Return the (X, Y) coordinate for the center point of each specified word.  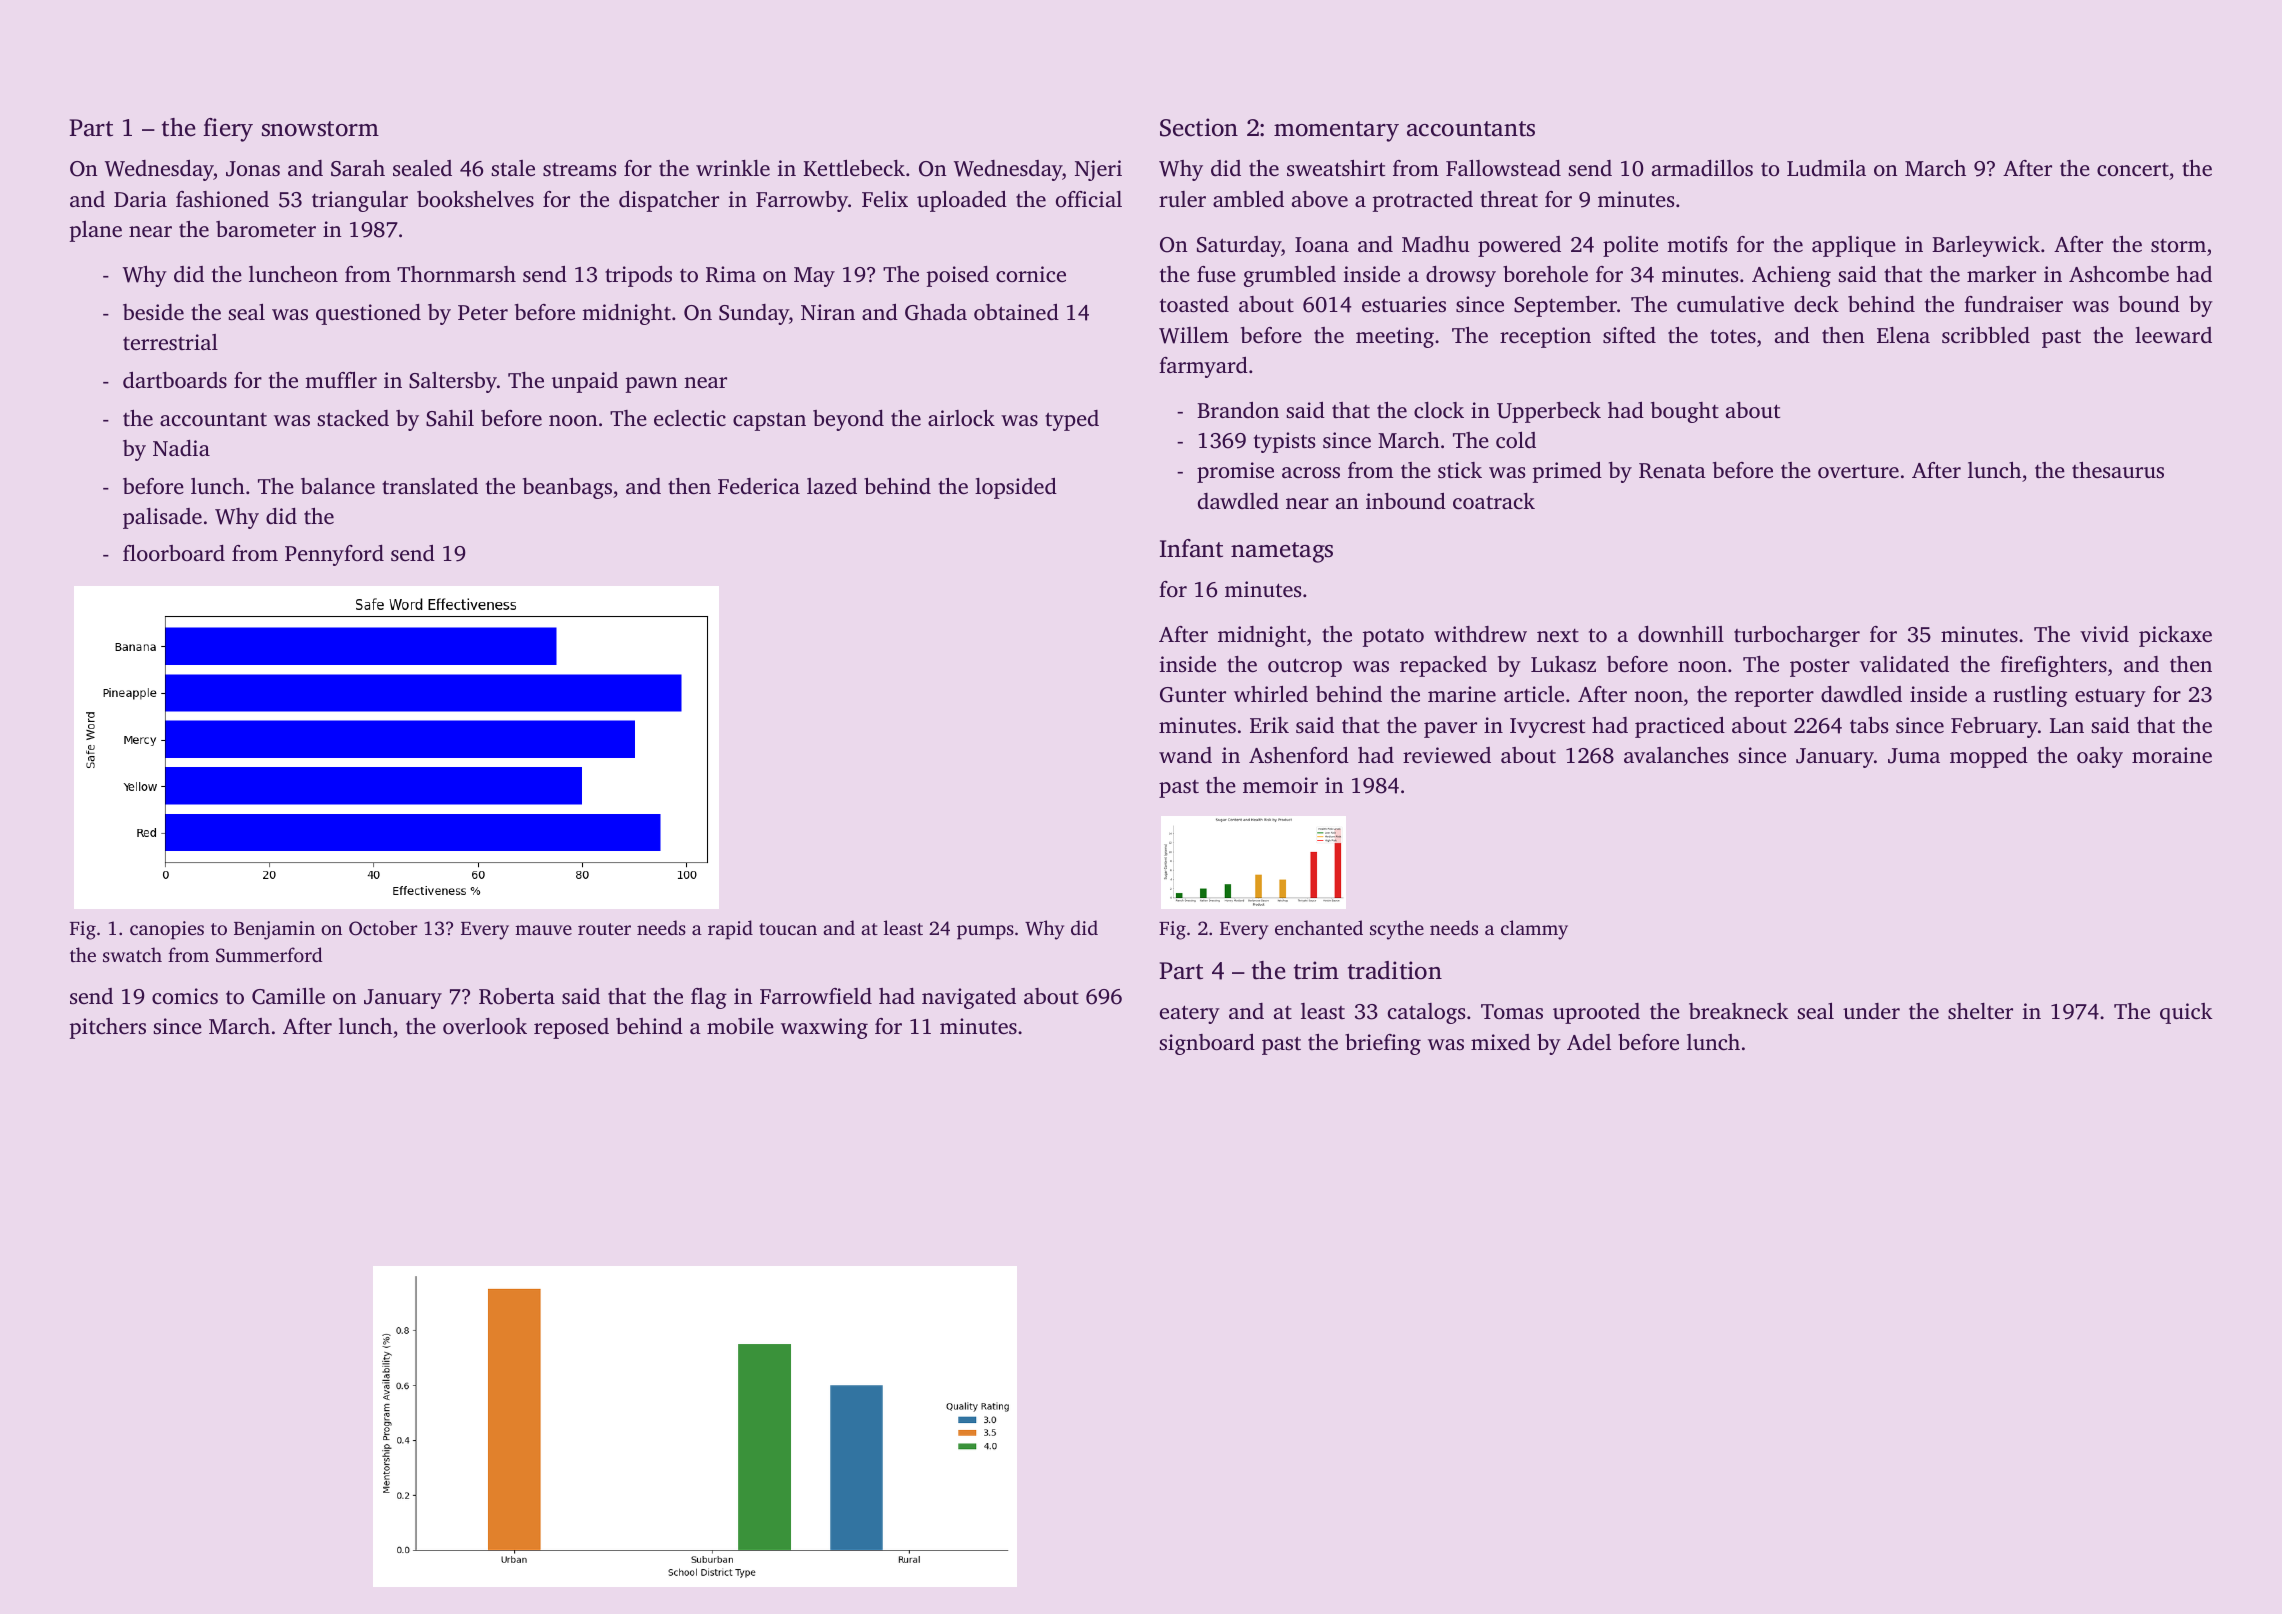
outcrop (1305, 667)
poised (958, 276)
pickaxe (2175, 636)
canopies (167, 930)
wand (1185, 755)
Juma (1914, 756)
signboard (1207, 1044)
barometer (266, 229)
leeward (2173, 335)
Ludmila (1826, 168)
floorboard (174, 553)
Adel (1589, 1042)
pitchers (108, 1028)
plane (96, 231)
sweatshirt (1336, 168)
